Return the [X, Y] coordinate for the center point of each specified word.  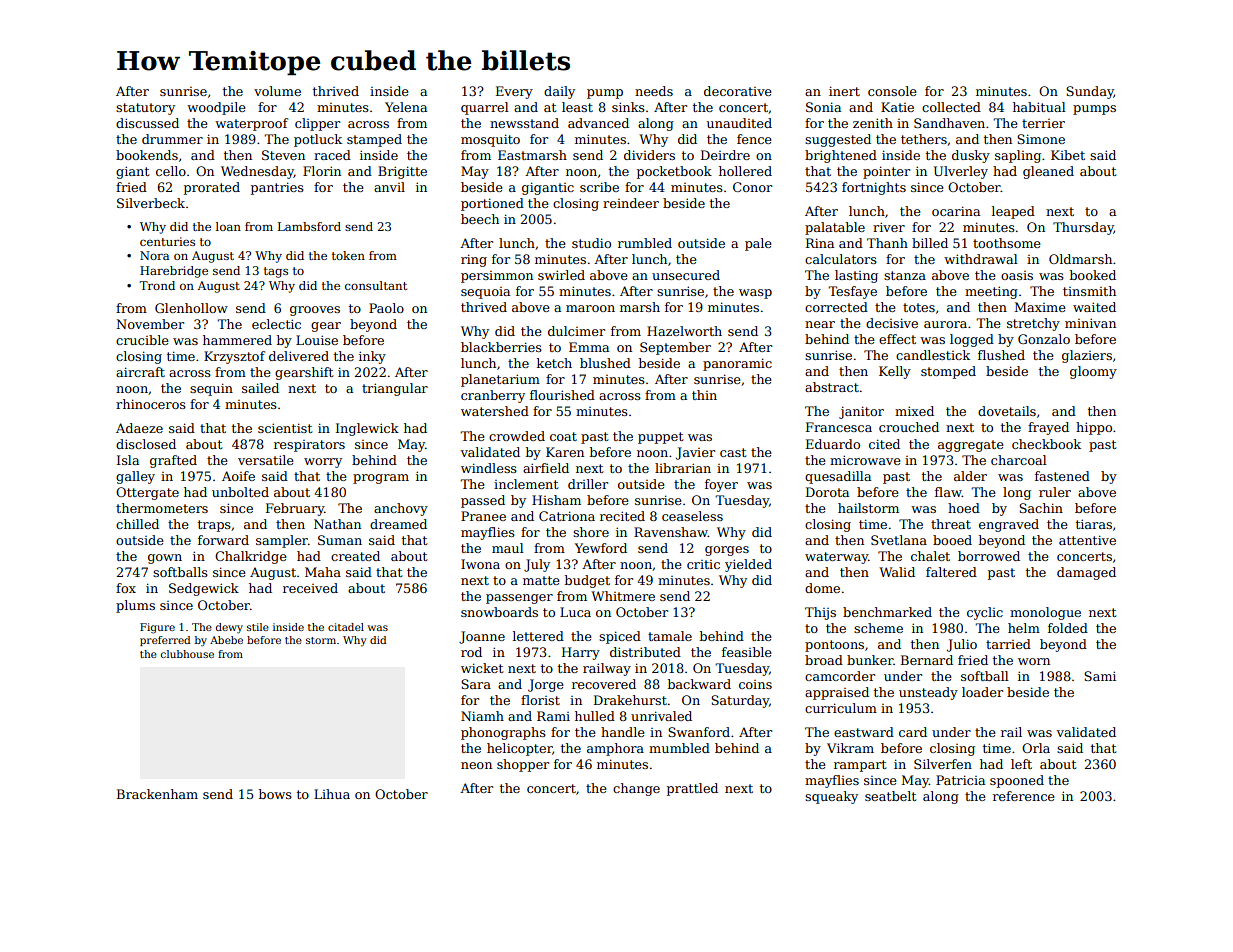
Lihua [332, 794]
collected [951, 107]
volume [277, 91]
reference [1024, 796]
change [636, 789]
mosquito [490, 140]
